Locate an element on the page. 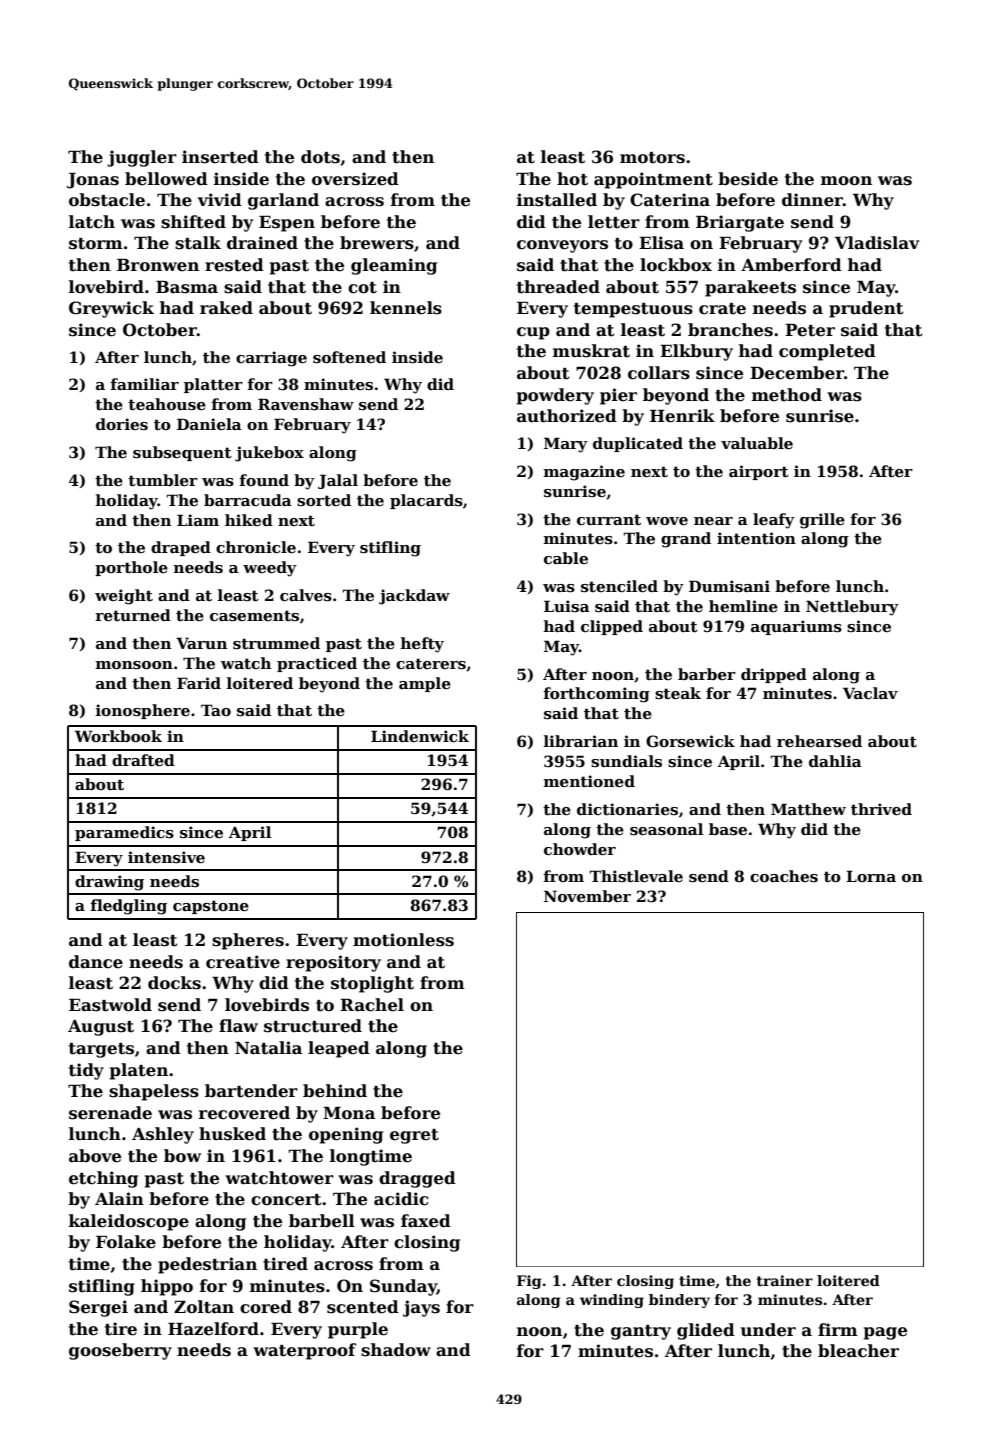  motors is located at coordinates (652, 158).
